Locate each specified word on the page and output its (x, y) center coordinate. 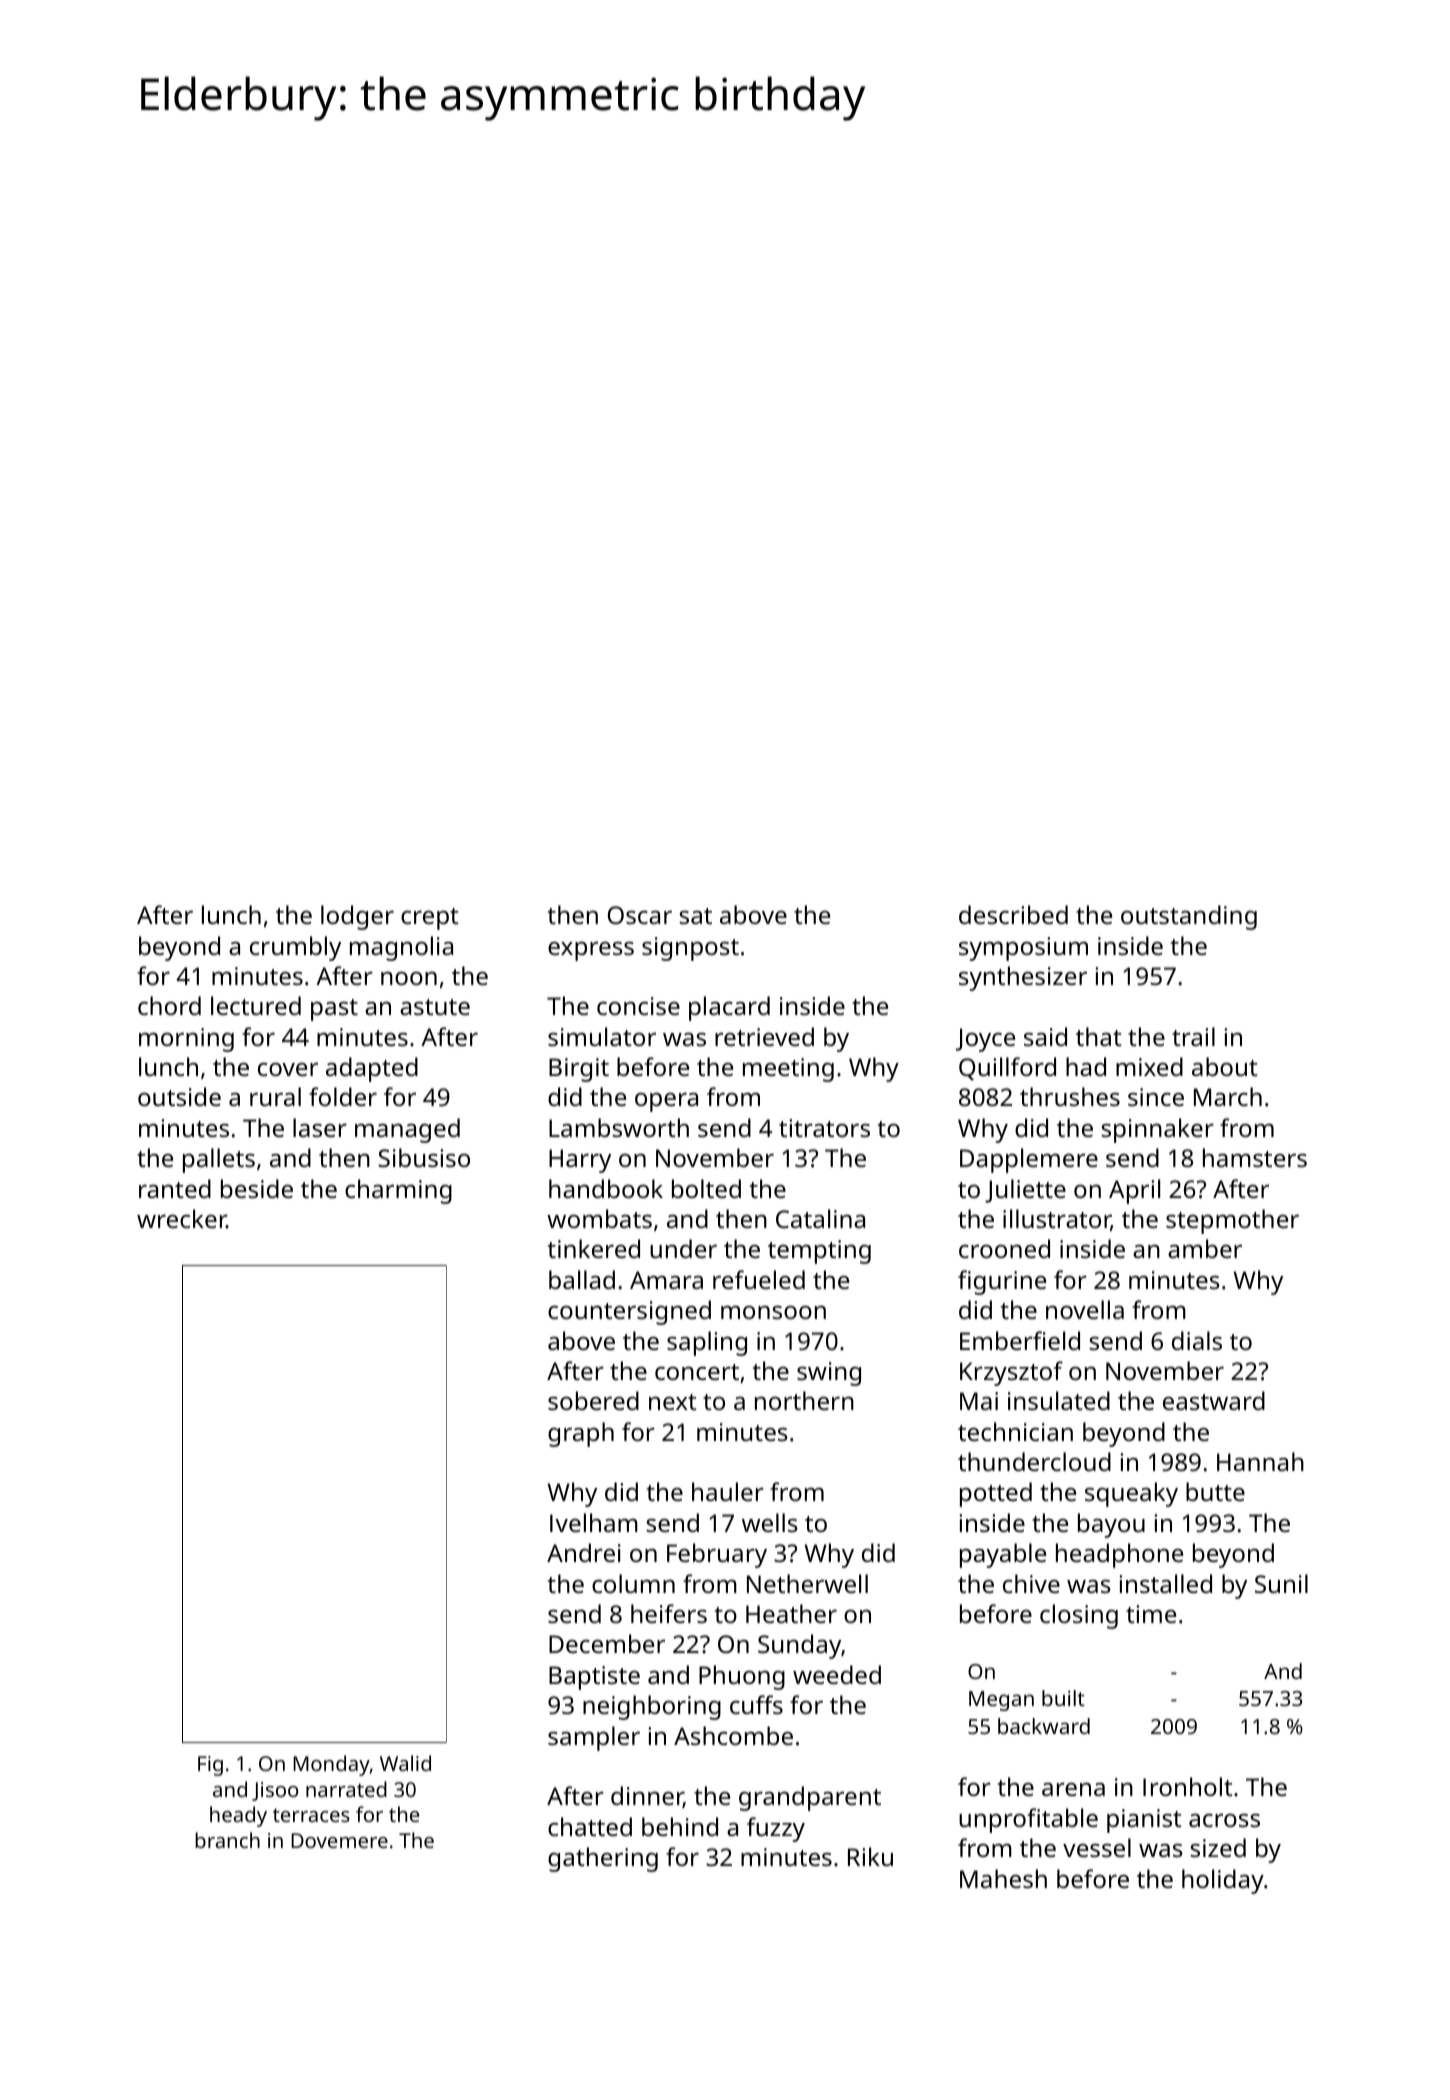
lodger (357, 917)
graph (581, 1434)
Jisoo (275, 1791)
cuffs (756, 1704)
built (1063, 1698)
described (1013, 914)
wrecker (182, 1218)
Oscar (640, 915)
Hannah (1260, 1461)
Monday (331, 1765)
